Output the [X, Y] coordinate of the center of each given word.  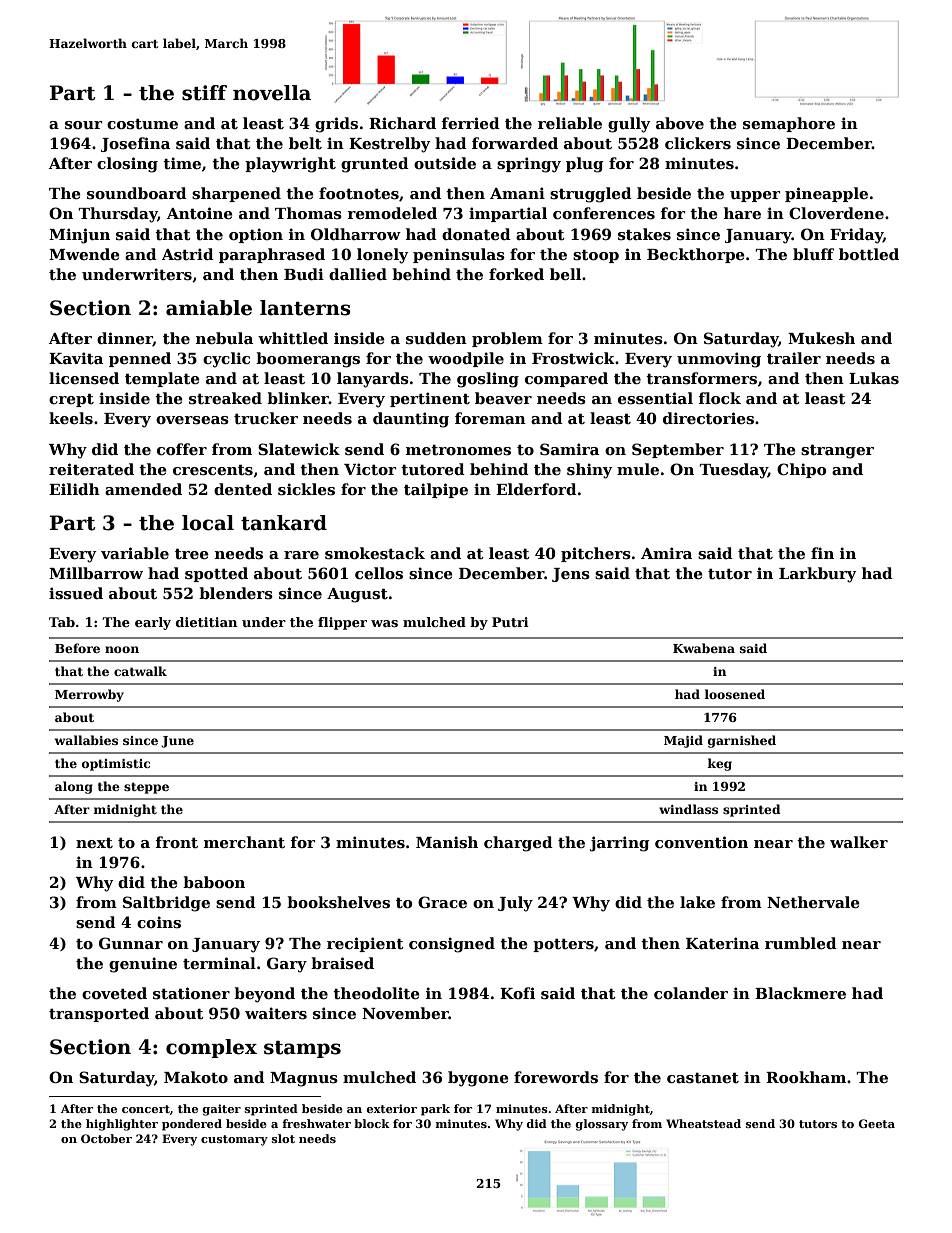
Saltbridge [166, 904]
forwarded [515, 143]
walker [859, 842]
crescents [213, 470]
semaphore [789, 124]
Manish [447, 842]
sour [83, 125]
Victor [370, 469]
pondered [192, 1125]
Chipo [801, 470]
